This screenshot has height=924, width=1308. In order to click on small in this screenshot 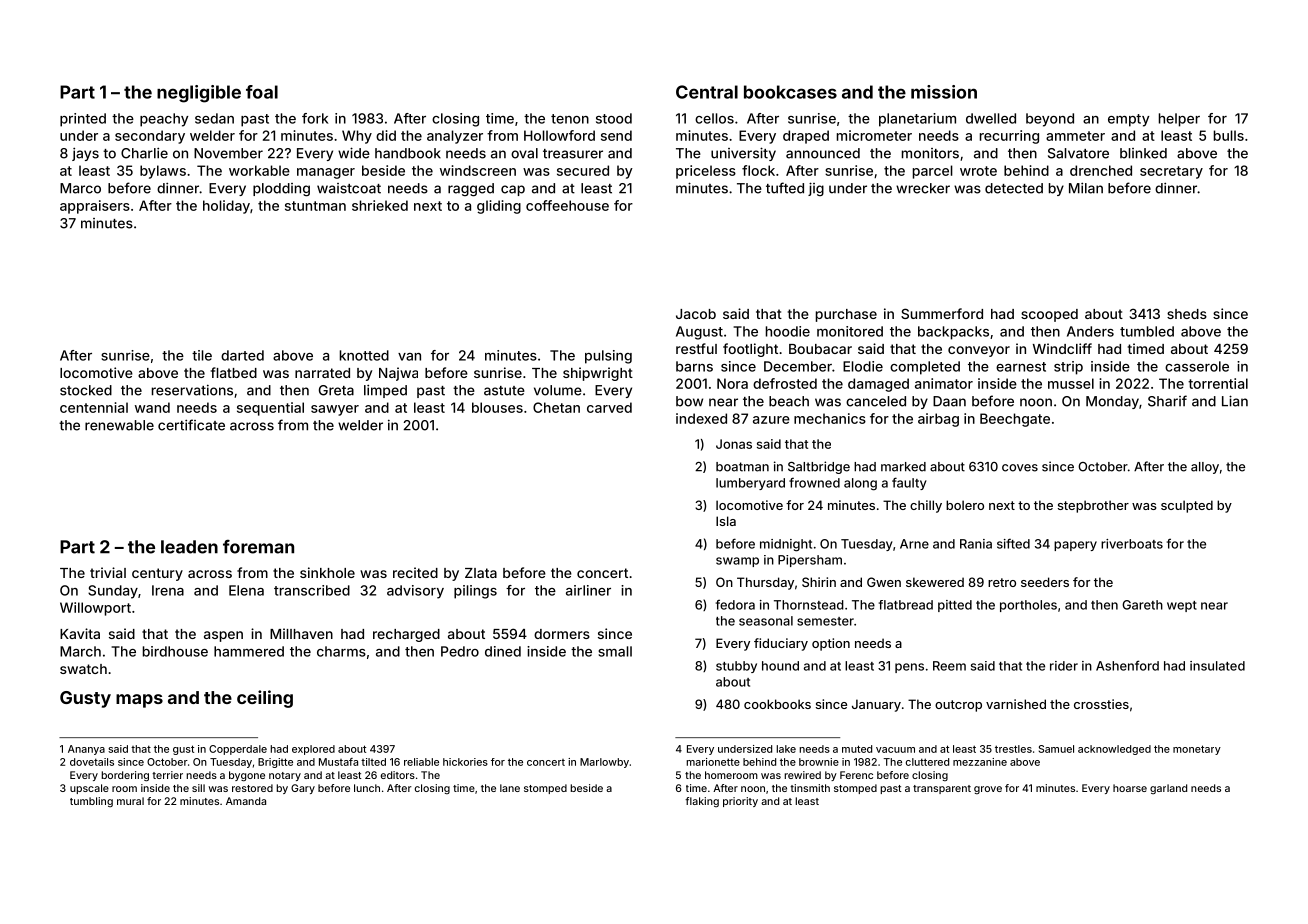, I will do `click(615, 651)`.
